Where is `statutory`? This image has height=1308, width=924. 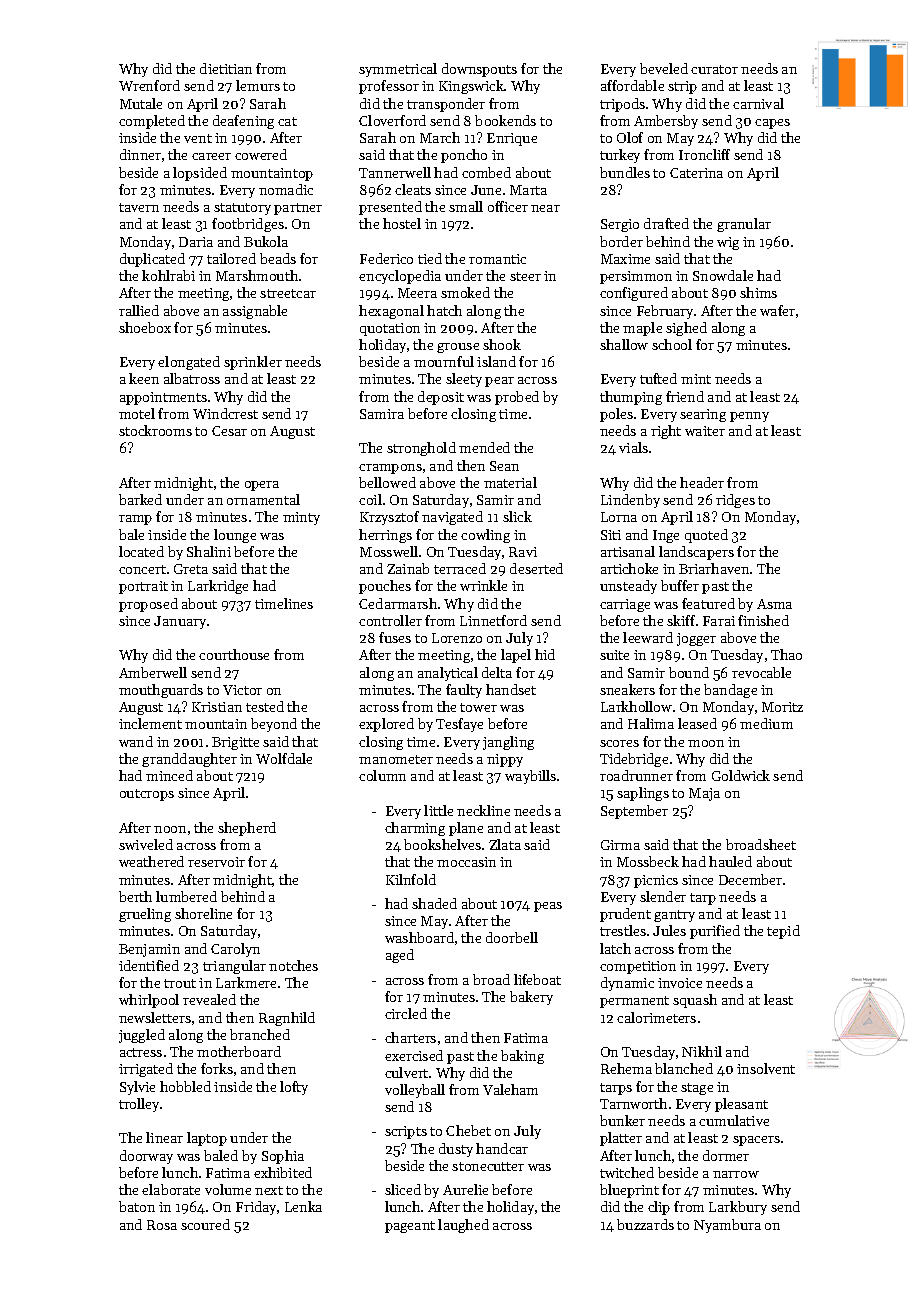 statutory is located at coordinates (242, 209).
